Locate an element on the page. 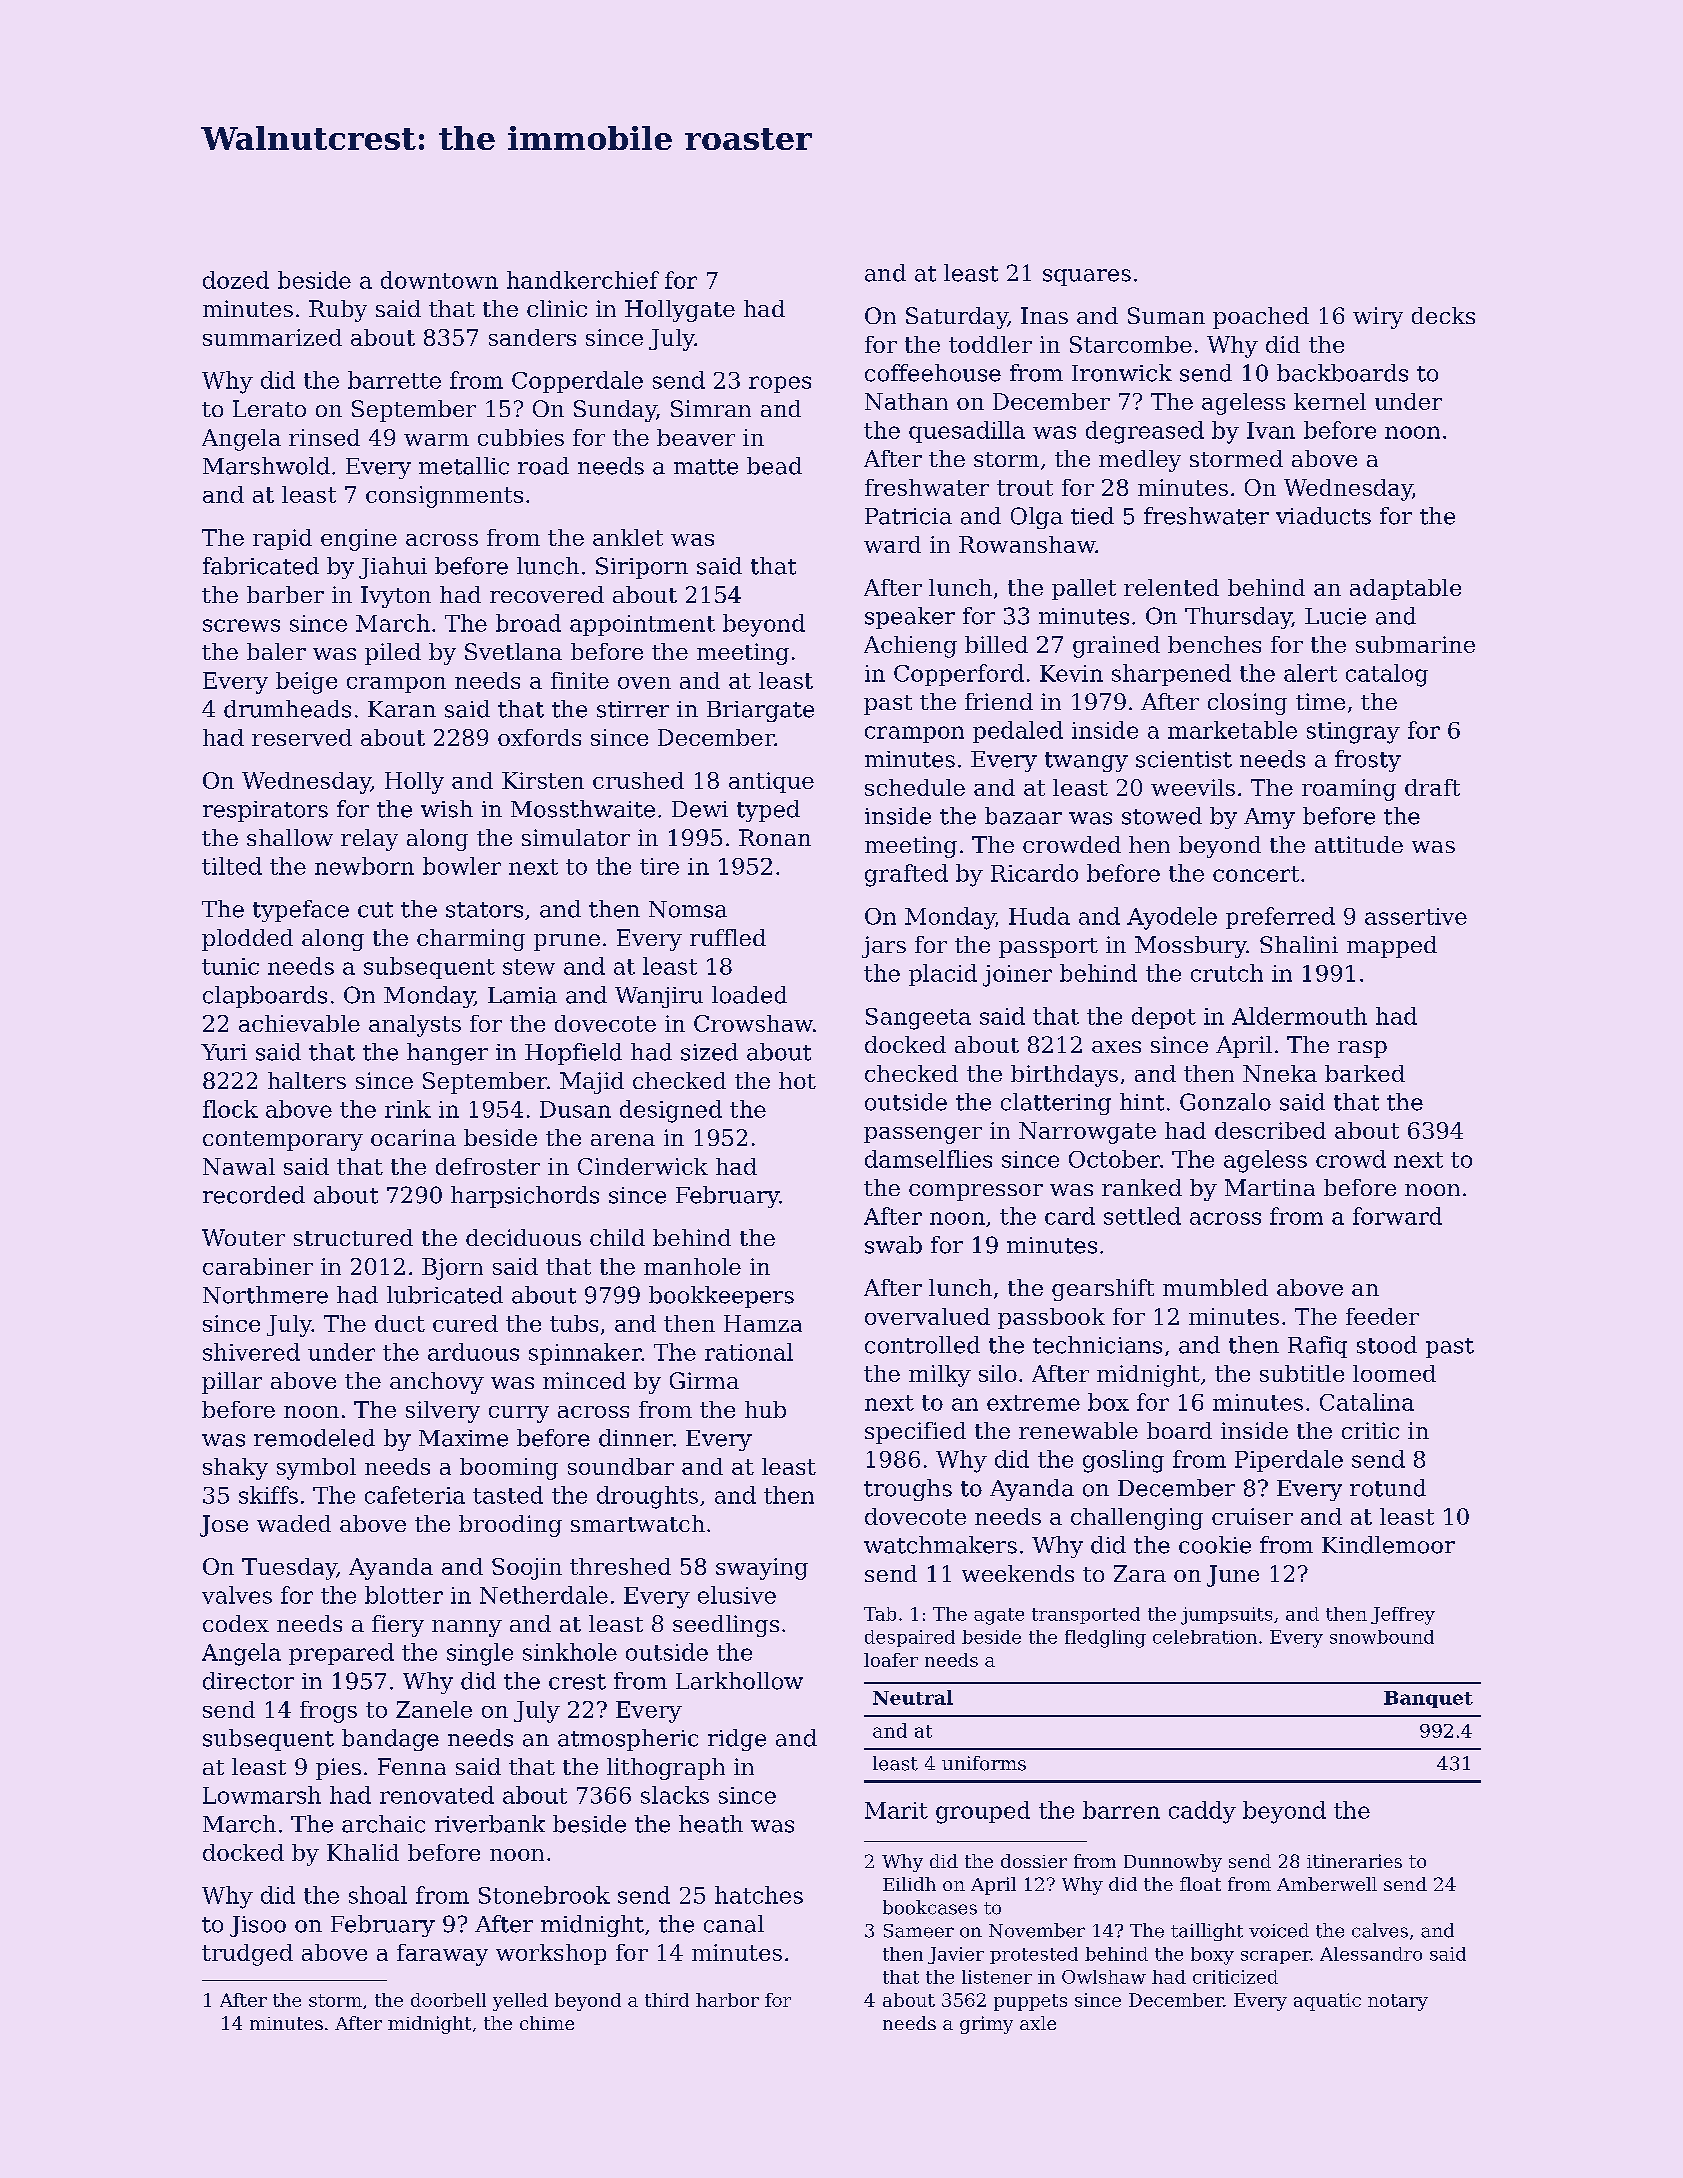 The height and width of the document is (2178, 1683). warm is located at coordinates (436, 440).
